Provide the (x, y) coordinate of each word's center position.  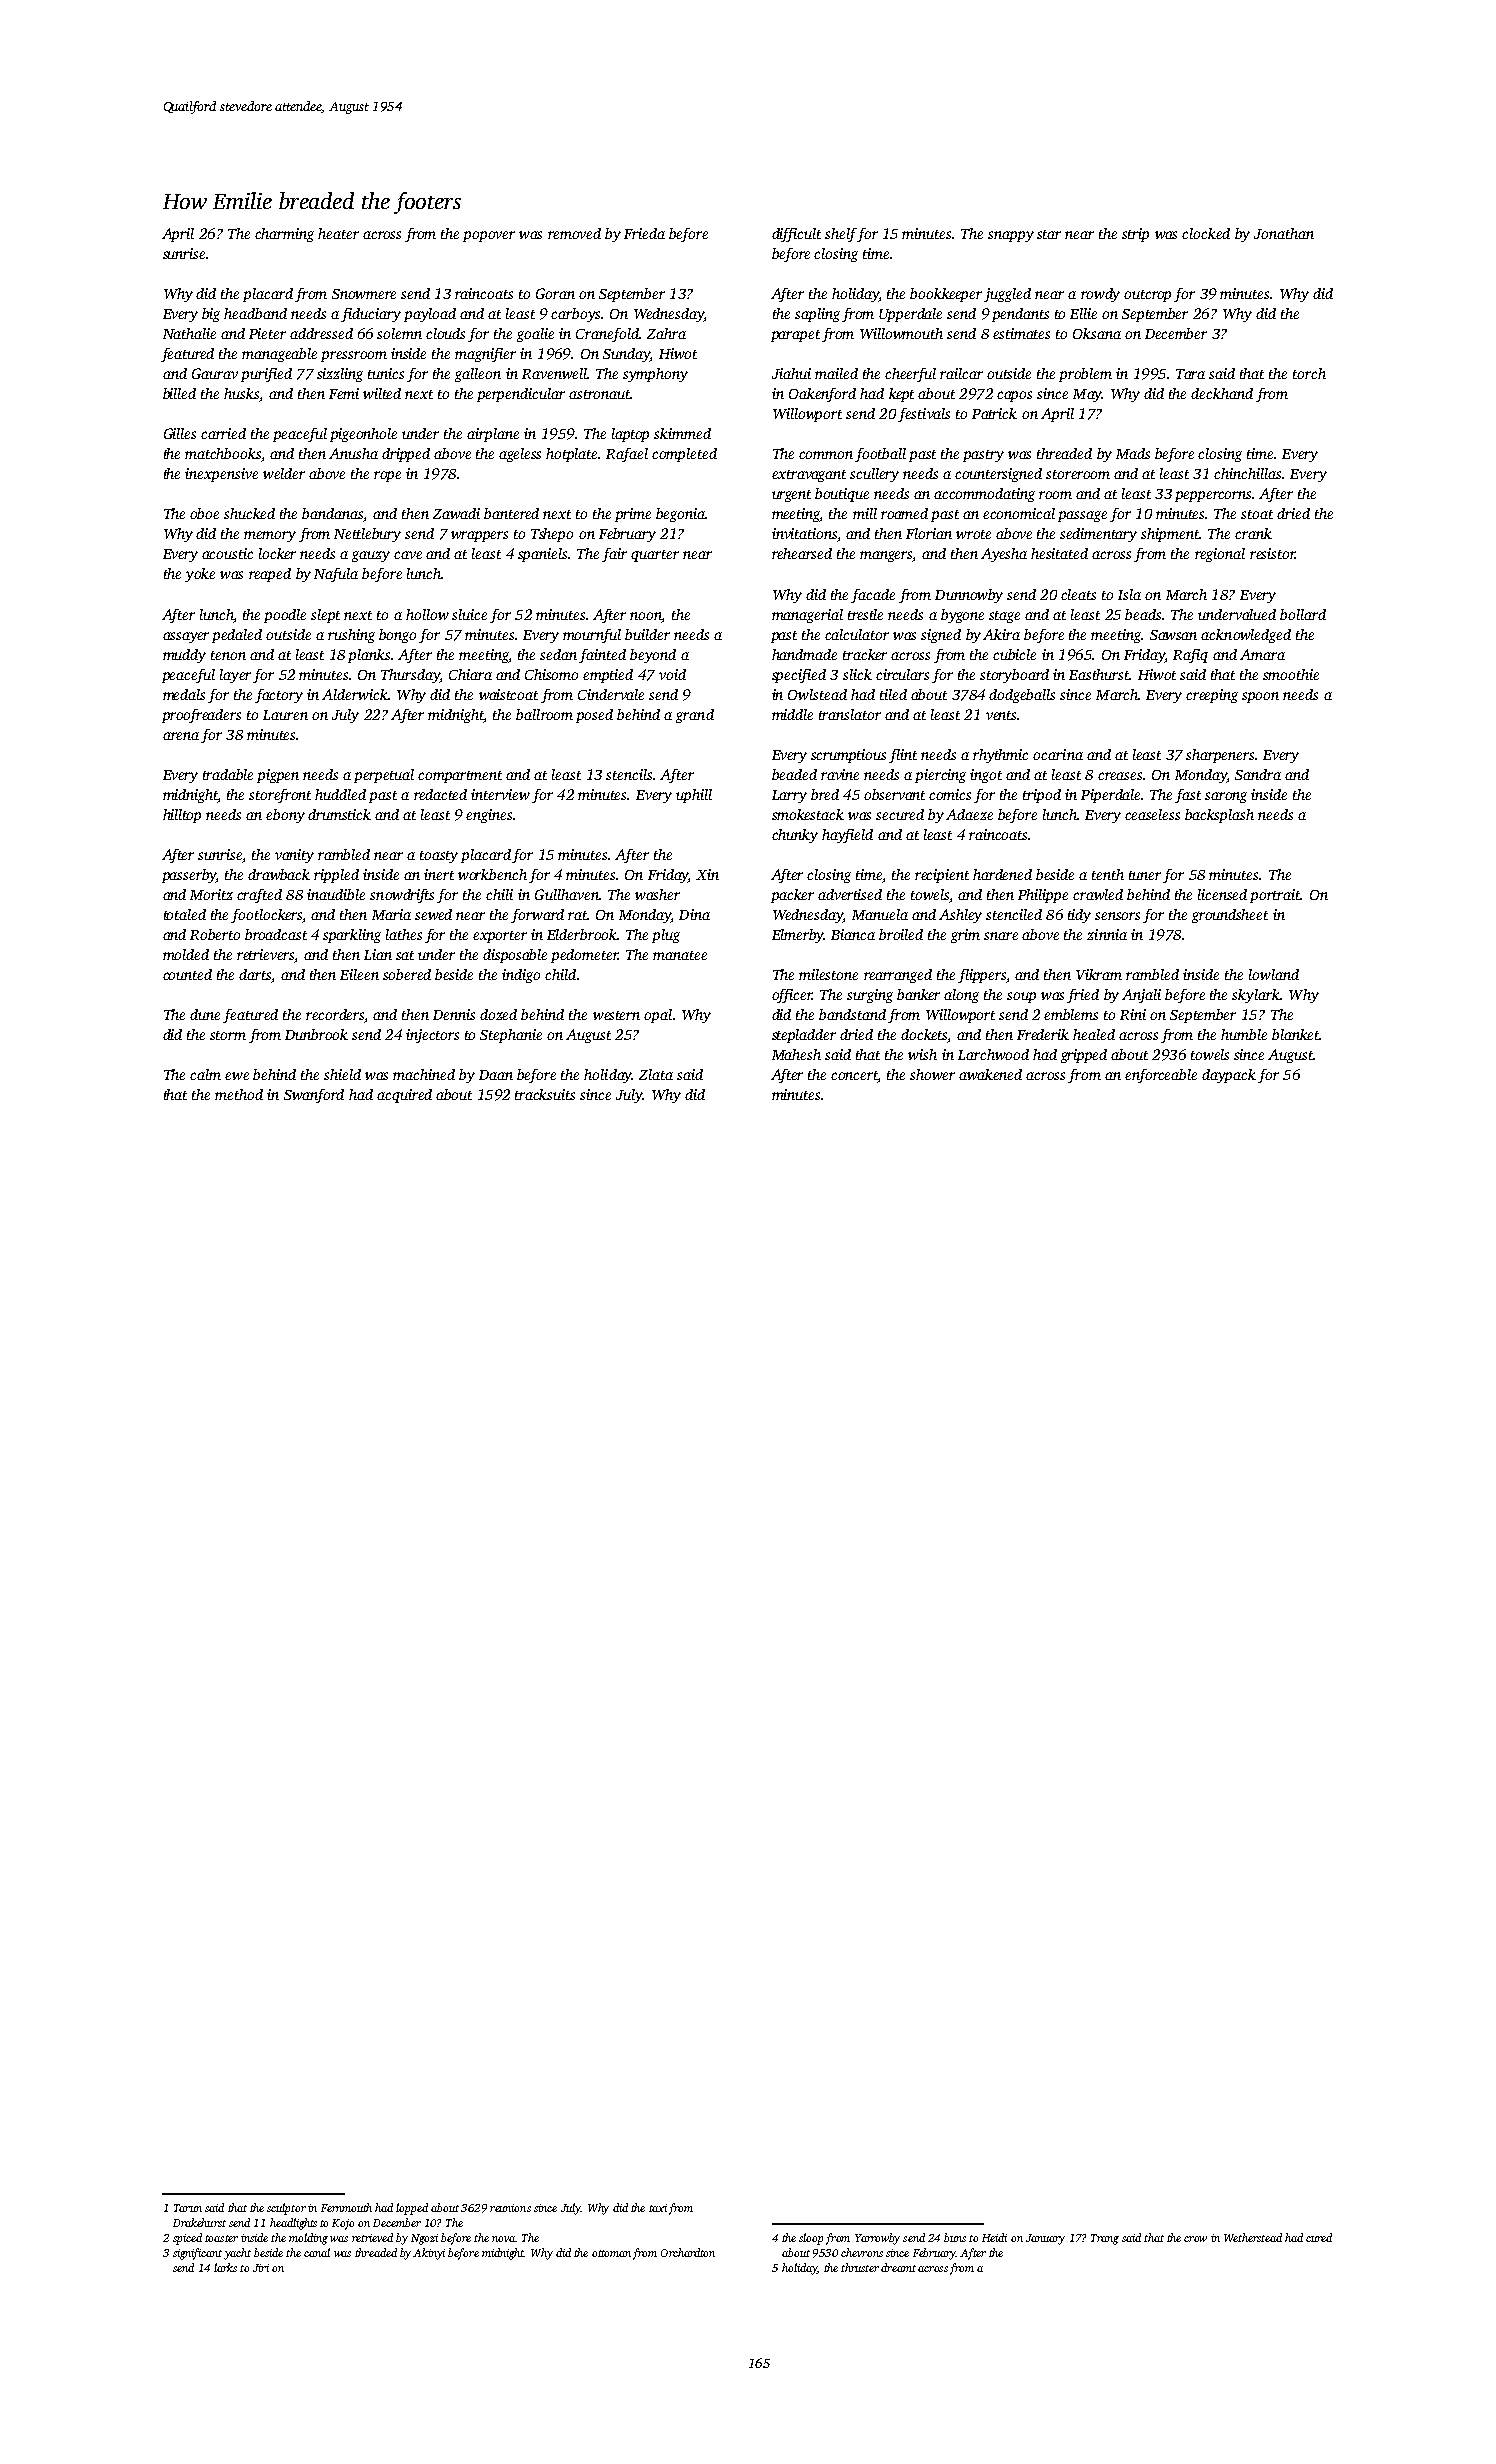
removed (574, 233)
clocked (1206, 233)
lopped (412, 2209)
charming (284, 235)
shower (932, 1074)
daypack (1229, 1076)
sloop (811, 2239)
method (239, 1094)
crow (1195, 2239)
